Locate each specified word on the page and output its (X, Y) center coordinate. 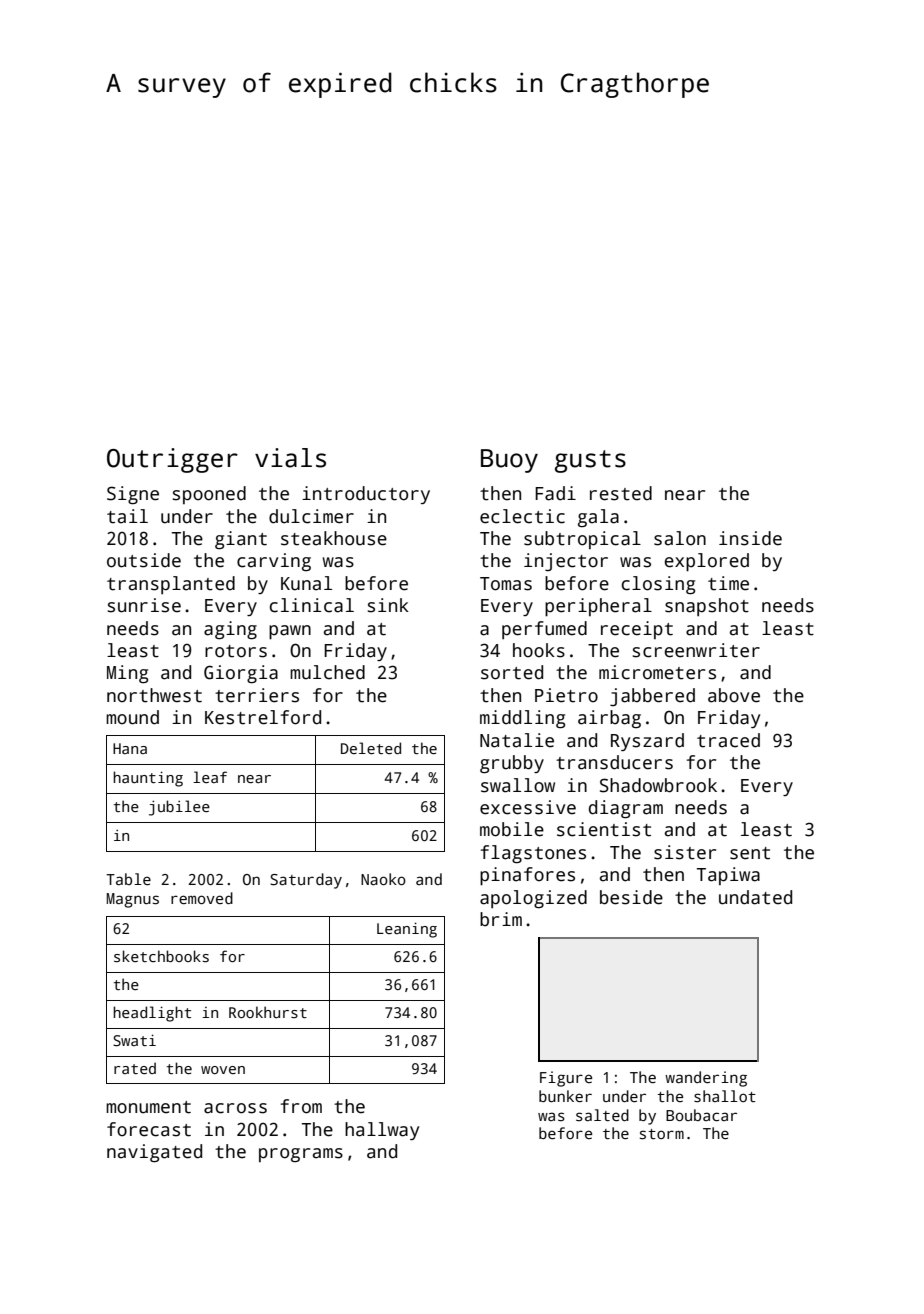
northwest (154, 695)
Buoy (509, 461)
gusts (590, 461)
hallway (382, 1131)
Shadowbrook (658, 785)
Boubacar (701, 1115)
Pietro (566, 695)
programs (301, 1155)
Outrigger (172, 460)
